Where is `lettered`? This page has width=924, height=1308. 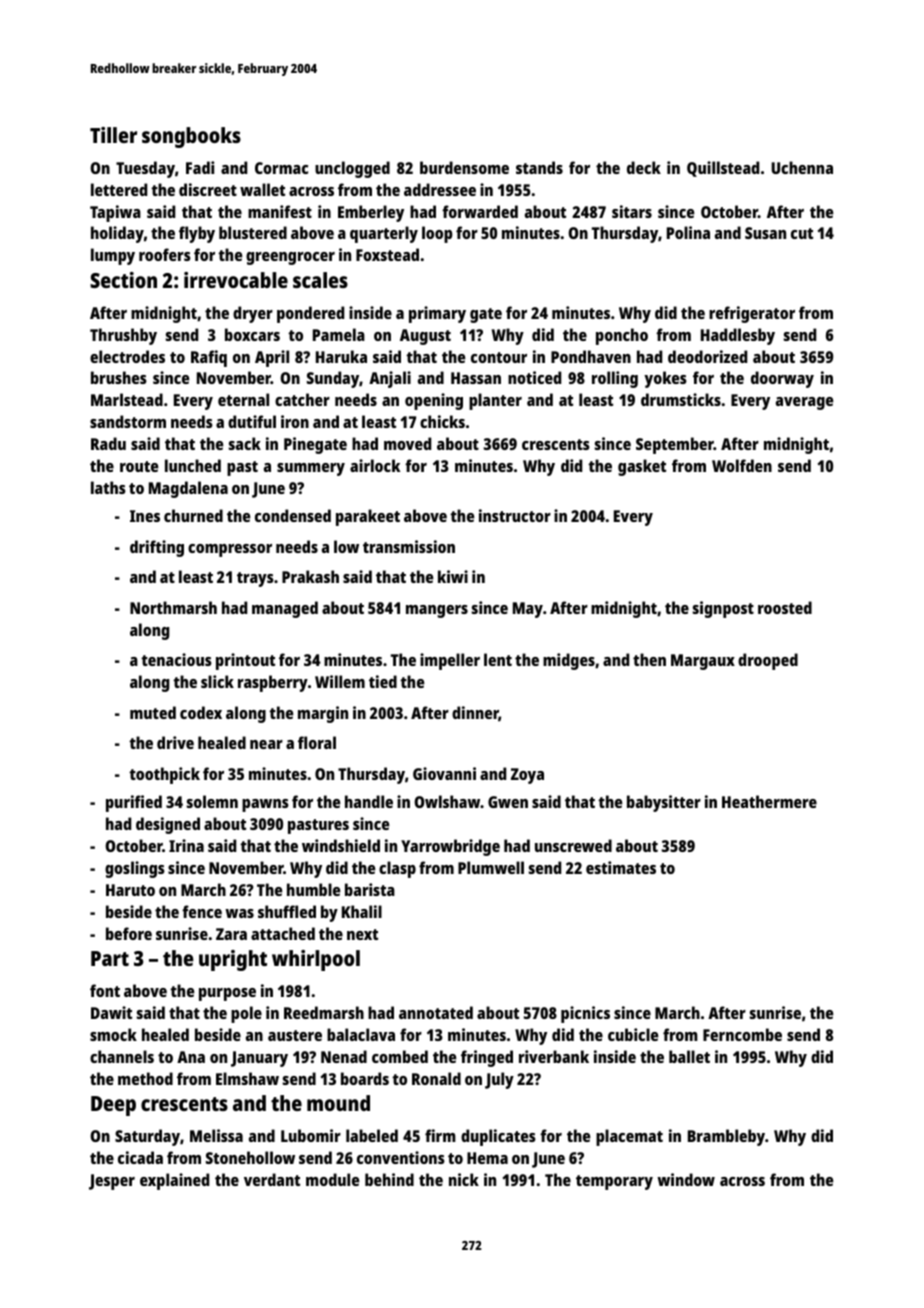
lettered is located at coordinates (119, 189).
